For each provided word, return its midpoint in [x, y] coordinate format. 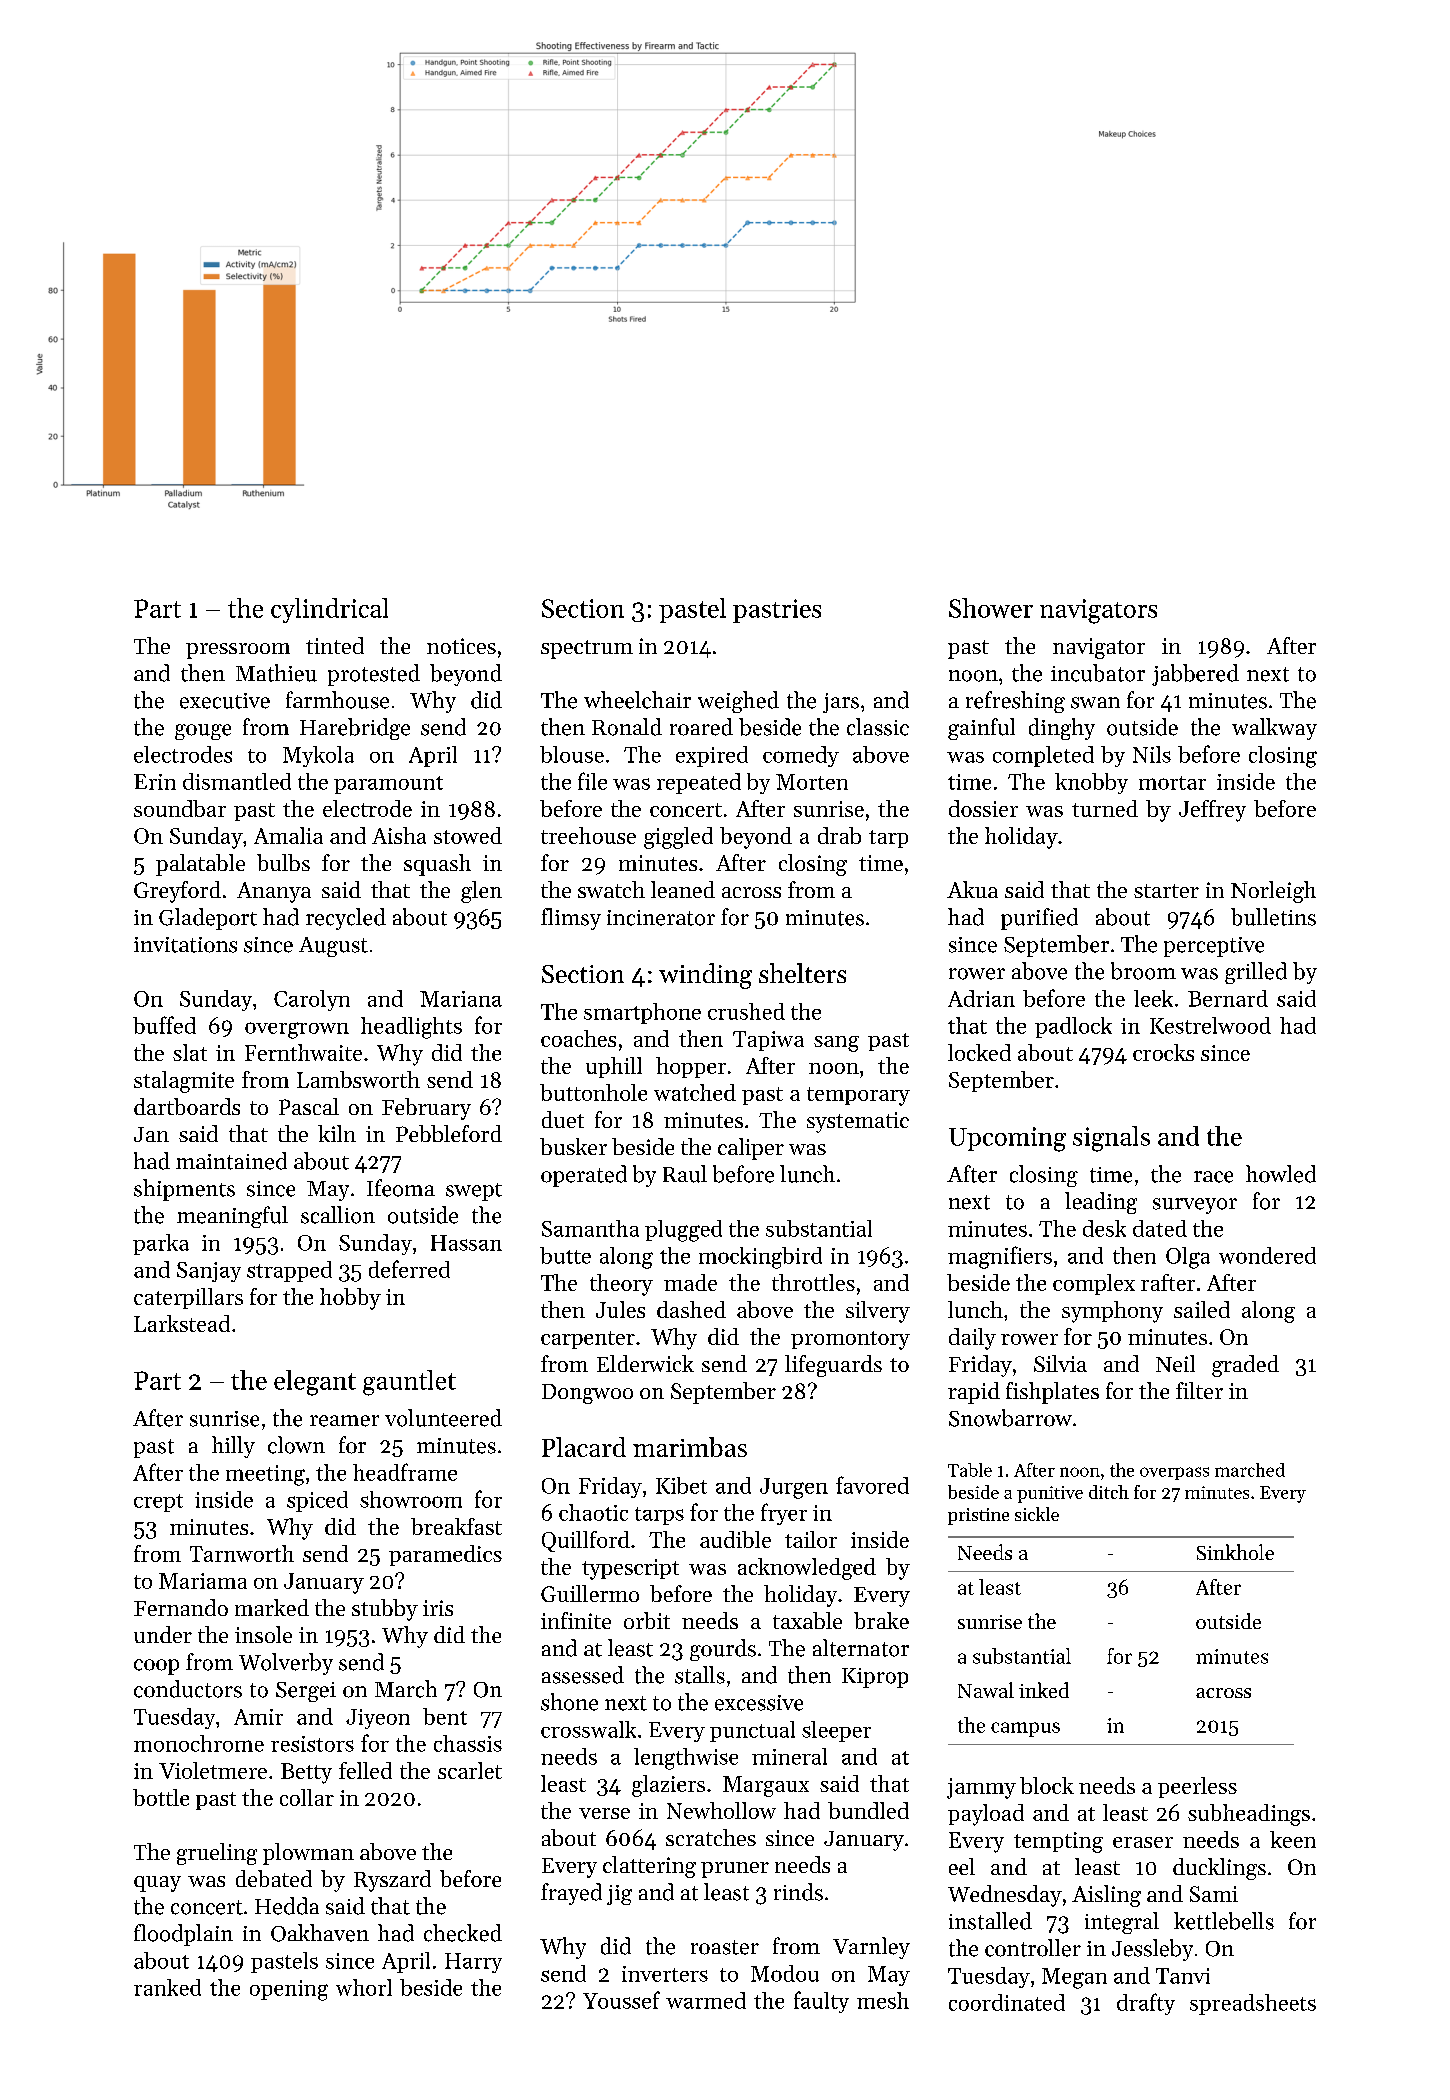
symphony [1112, 1312]
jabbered [1195, 675]
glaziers [668, 1786]
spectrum [587, 649]
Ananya [274, 892]
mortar [1172, 783]
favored [872, 1485]
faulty [821, 2002]
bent [445, 1716]
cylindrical [329, 610]
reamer [344, 1421]
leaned [683, 889]
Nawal [986, 1690]
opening [289, 1990]
